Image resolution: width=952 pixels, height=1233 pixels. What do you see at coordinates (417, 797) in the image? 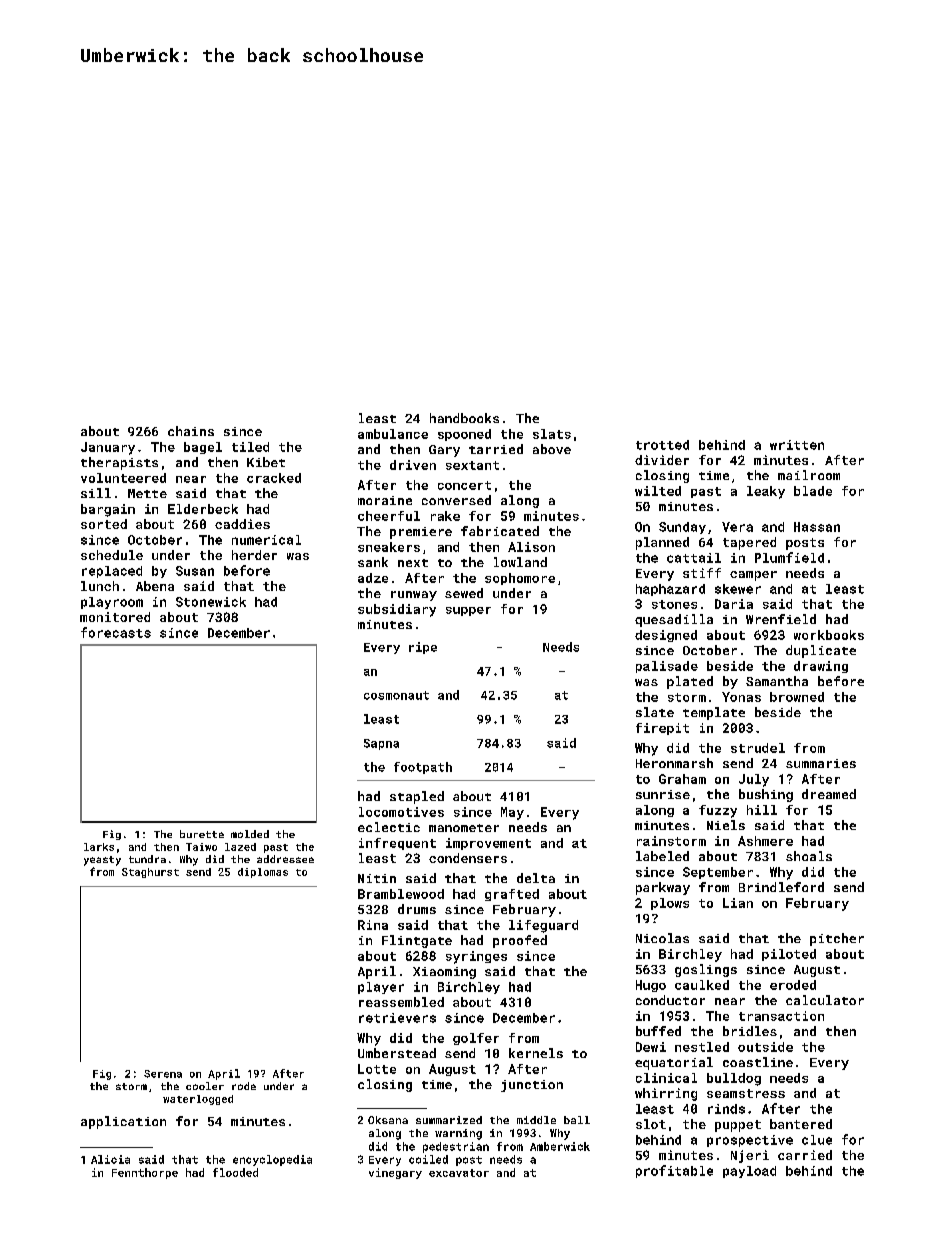
I see `stapled` at bounding box center [417, 797].
